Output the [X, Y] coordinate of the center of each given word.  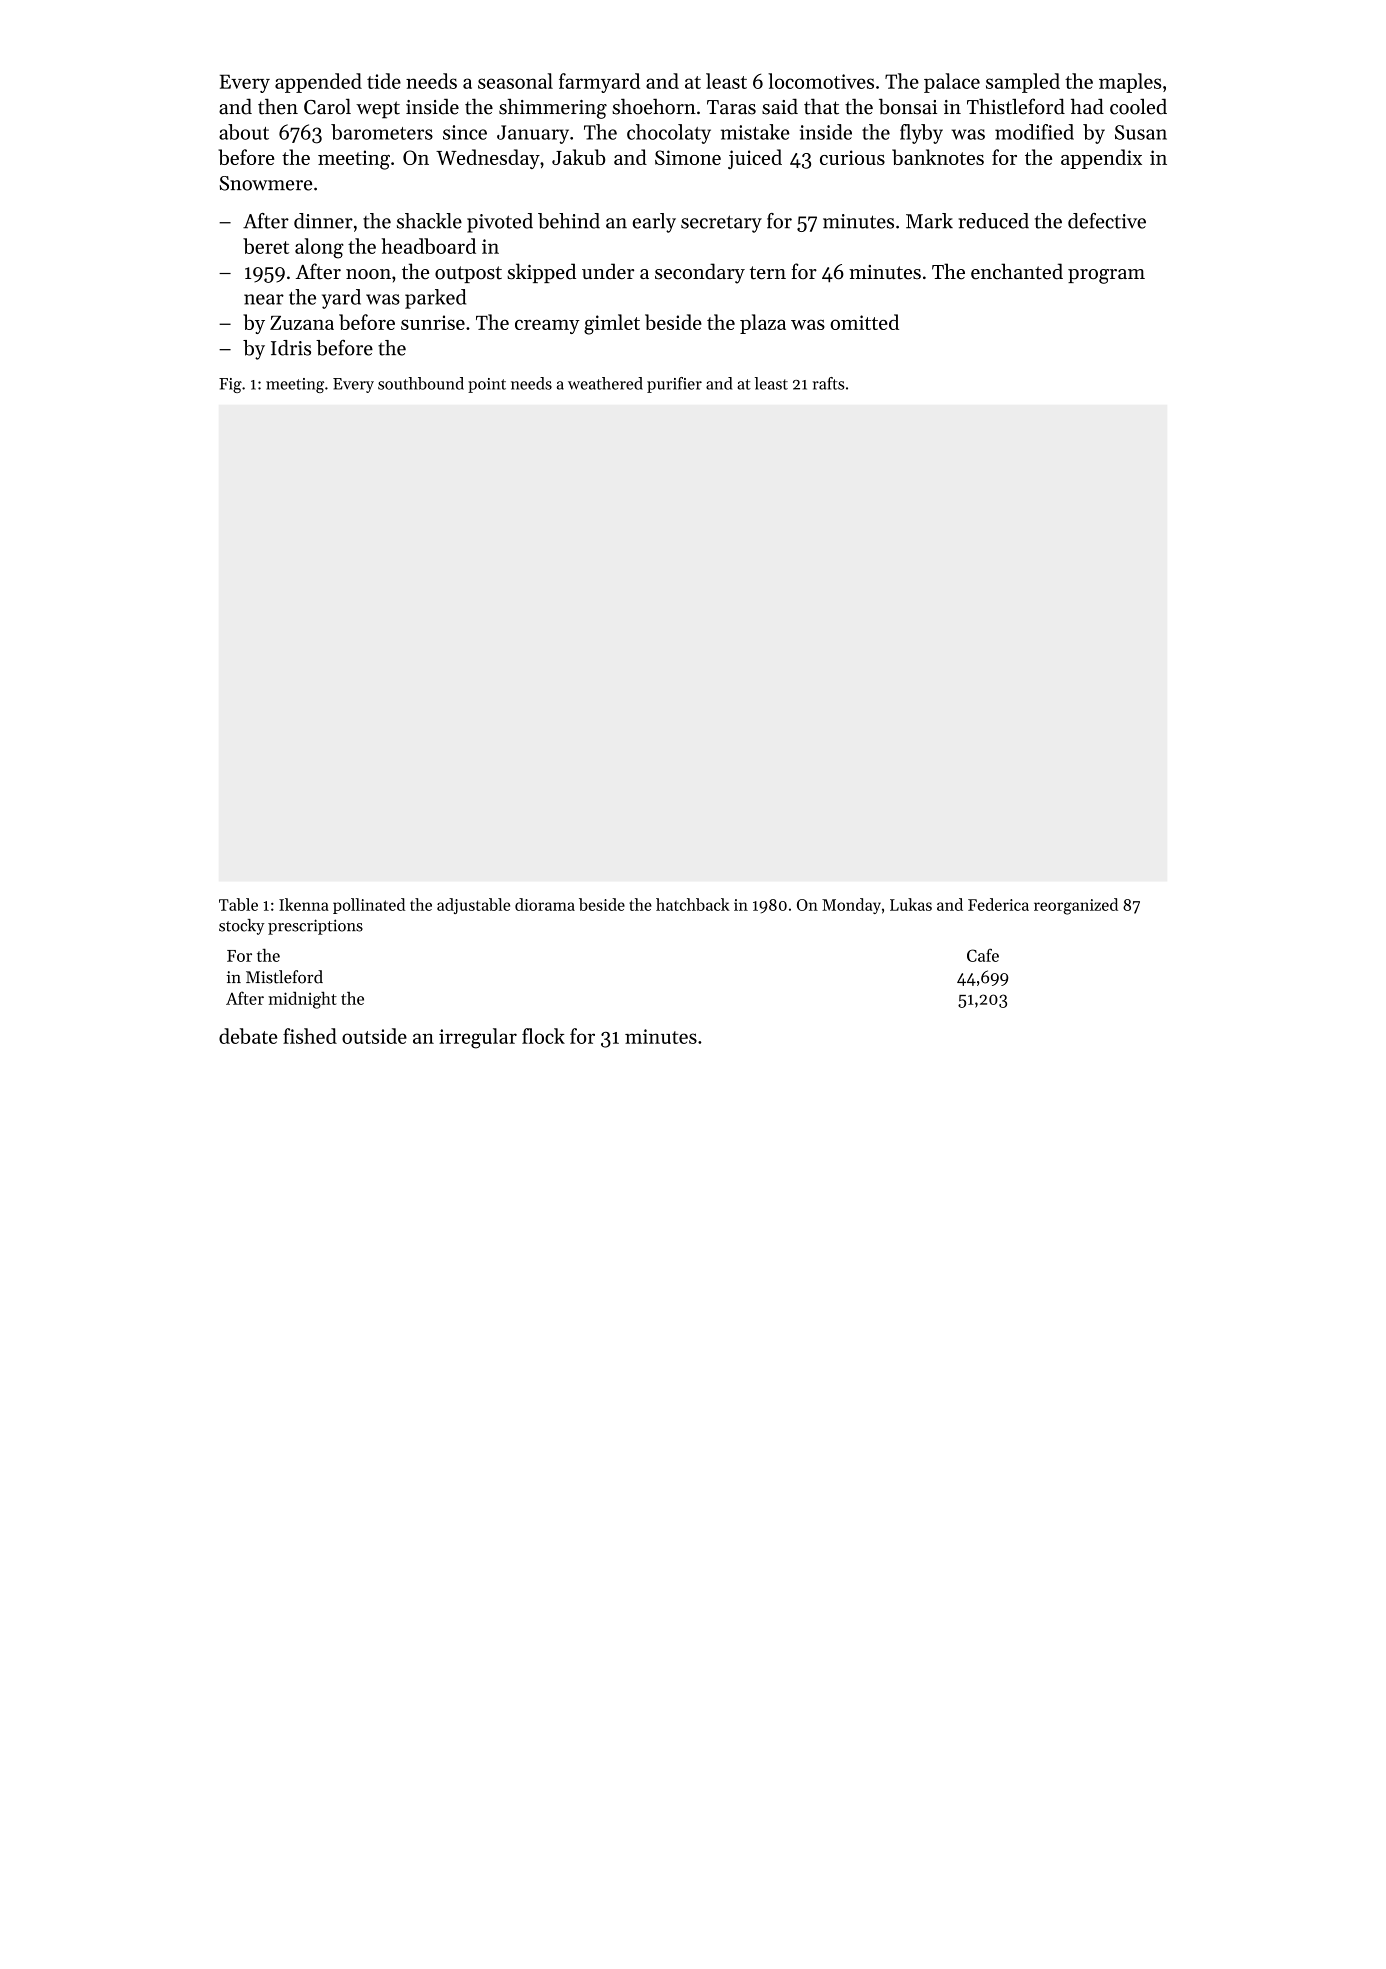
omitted [864, 322]
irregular [478, 1038]
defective [1107, 221]
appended [318, 83]
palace [952, 83]
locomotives [821, 81]
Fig [230, 385]
